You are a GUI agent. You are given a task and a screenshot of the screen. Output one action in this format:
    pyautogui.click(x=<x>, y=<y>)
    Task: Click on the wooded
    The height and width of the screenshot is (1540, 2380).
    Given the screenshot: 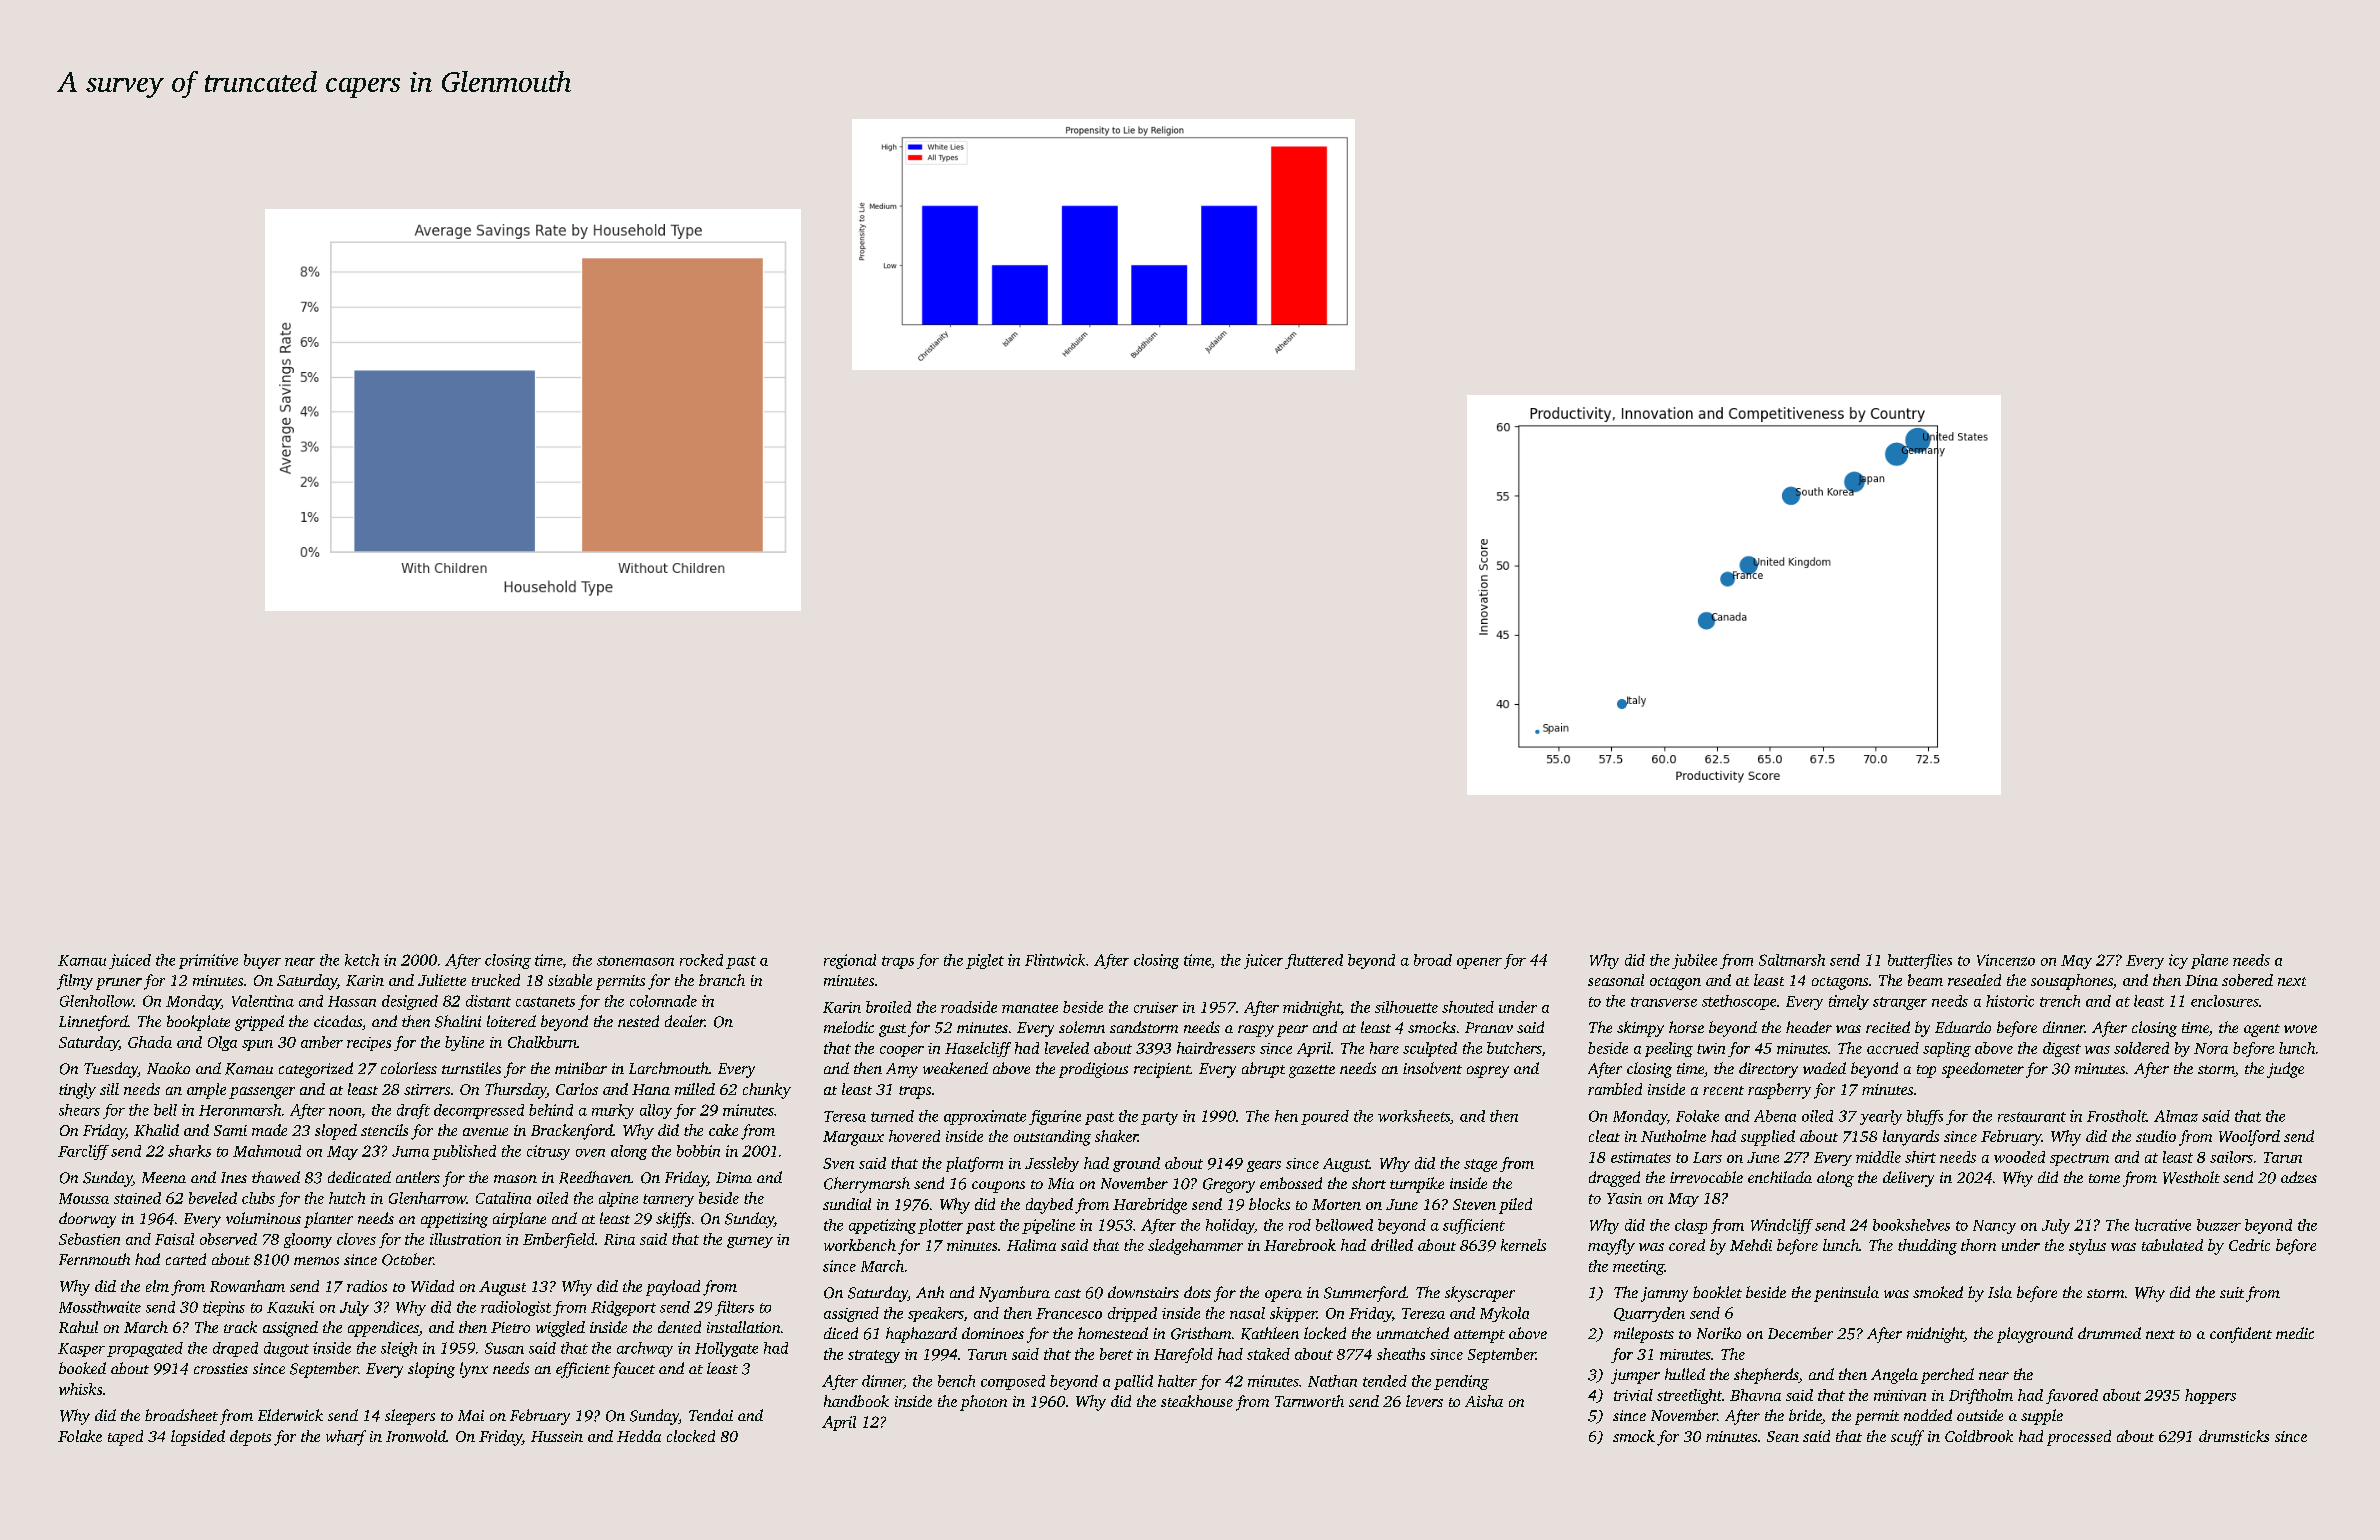 What is the action you would take?
    pyautogui.click(x=2019, y=1157)
